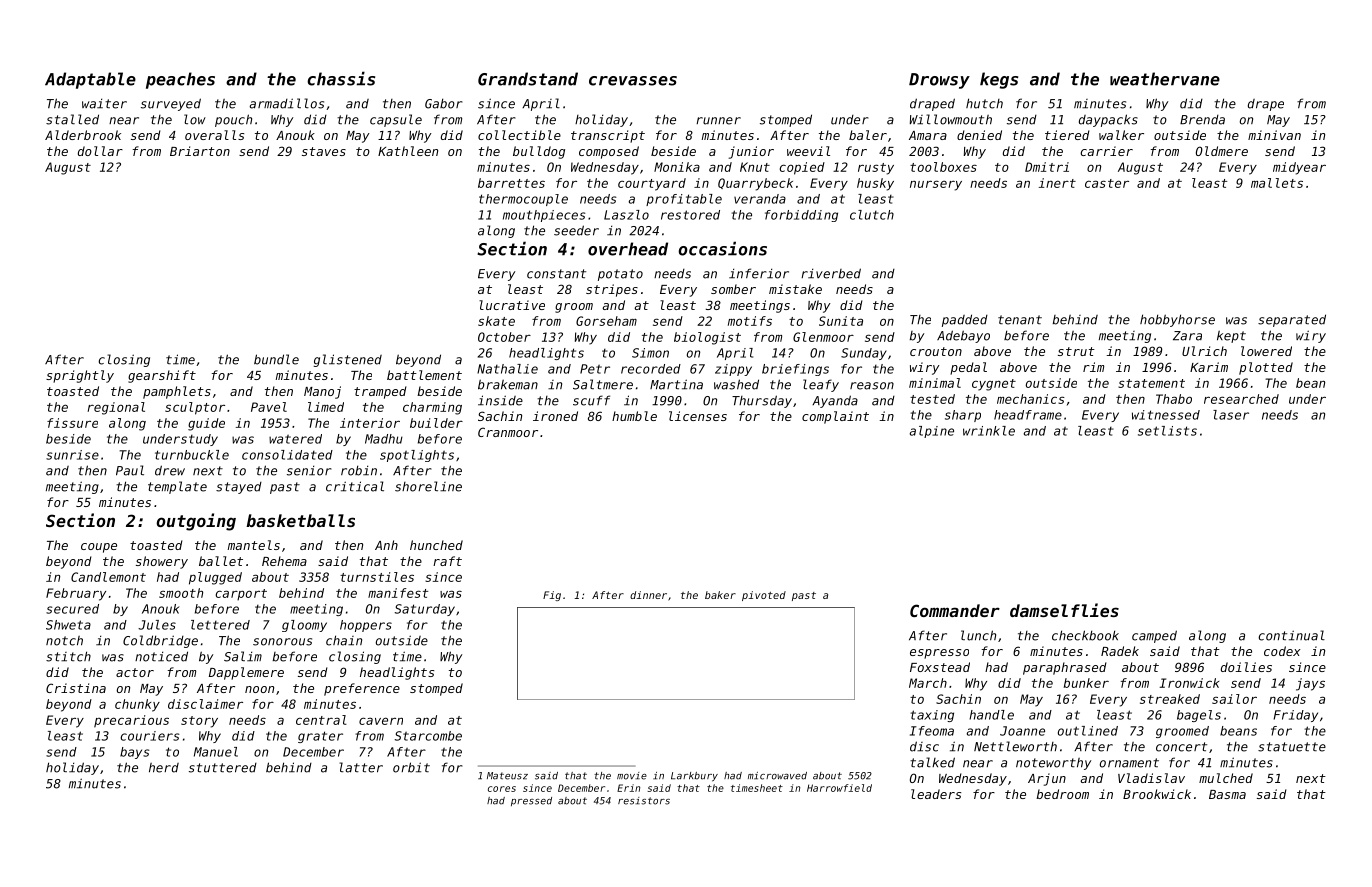 This page has height=887, width=1372. I want to click on constant, so click(556, 274).
